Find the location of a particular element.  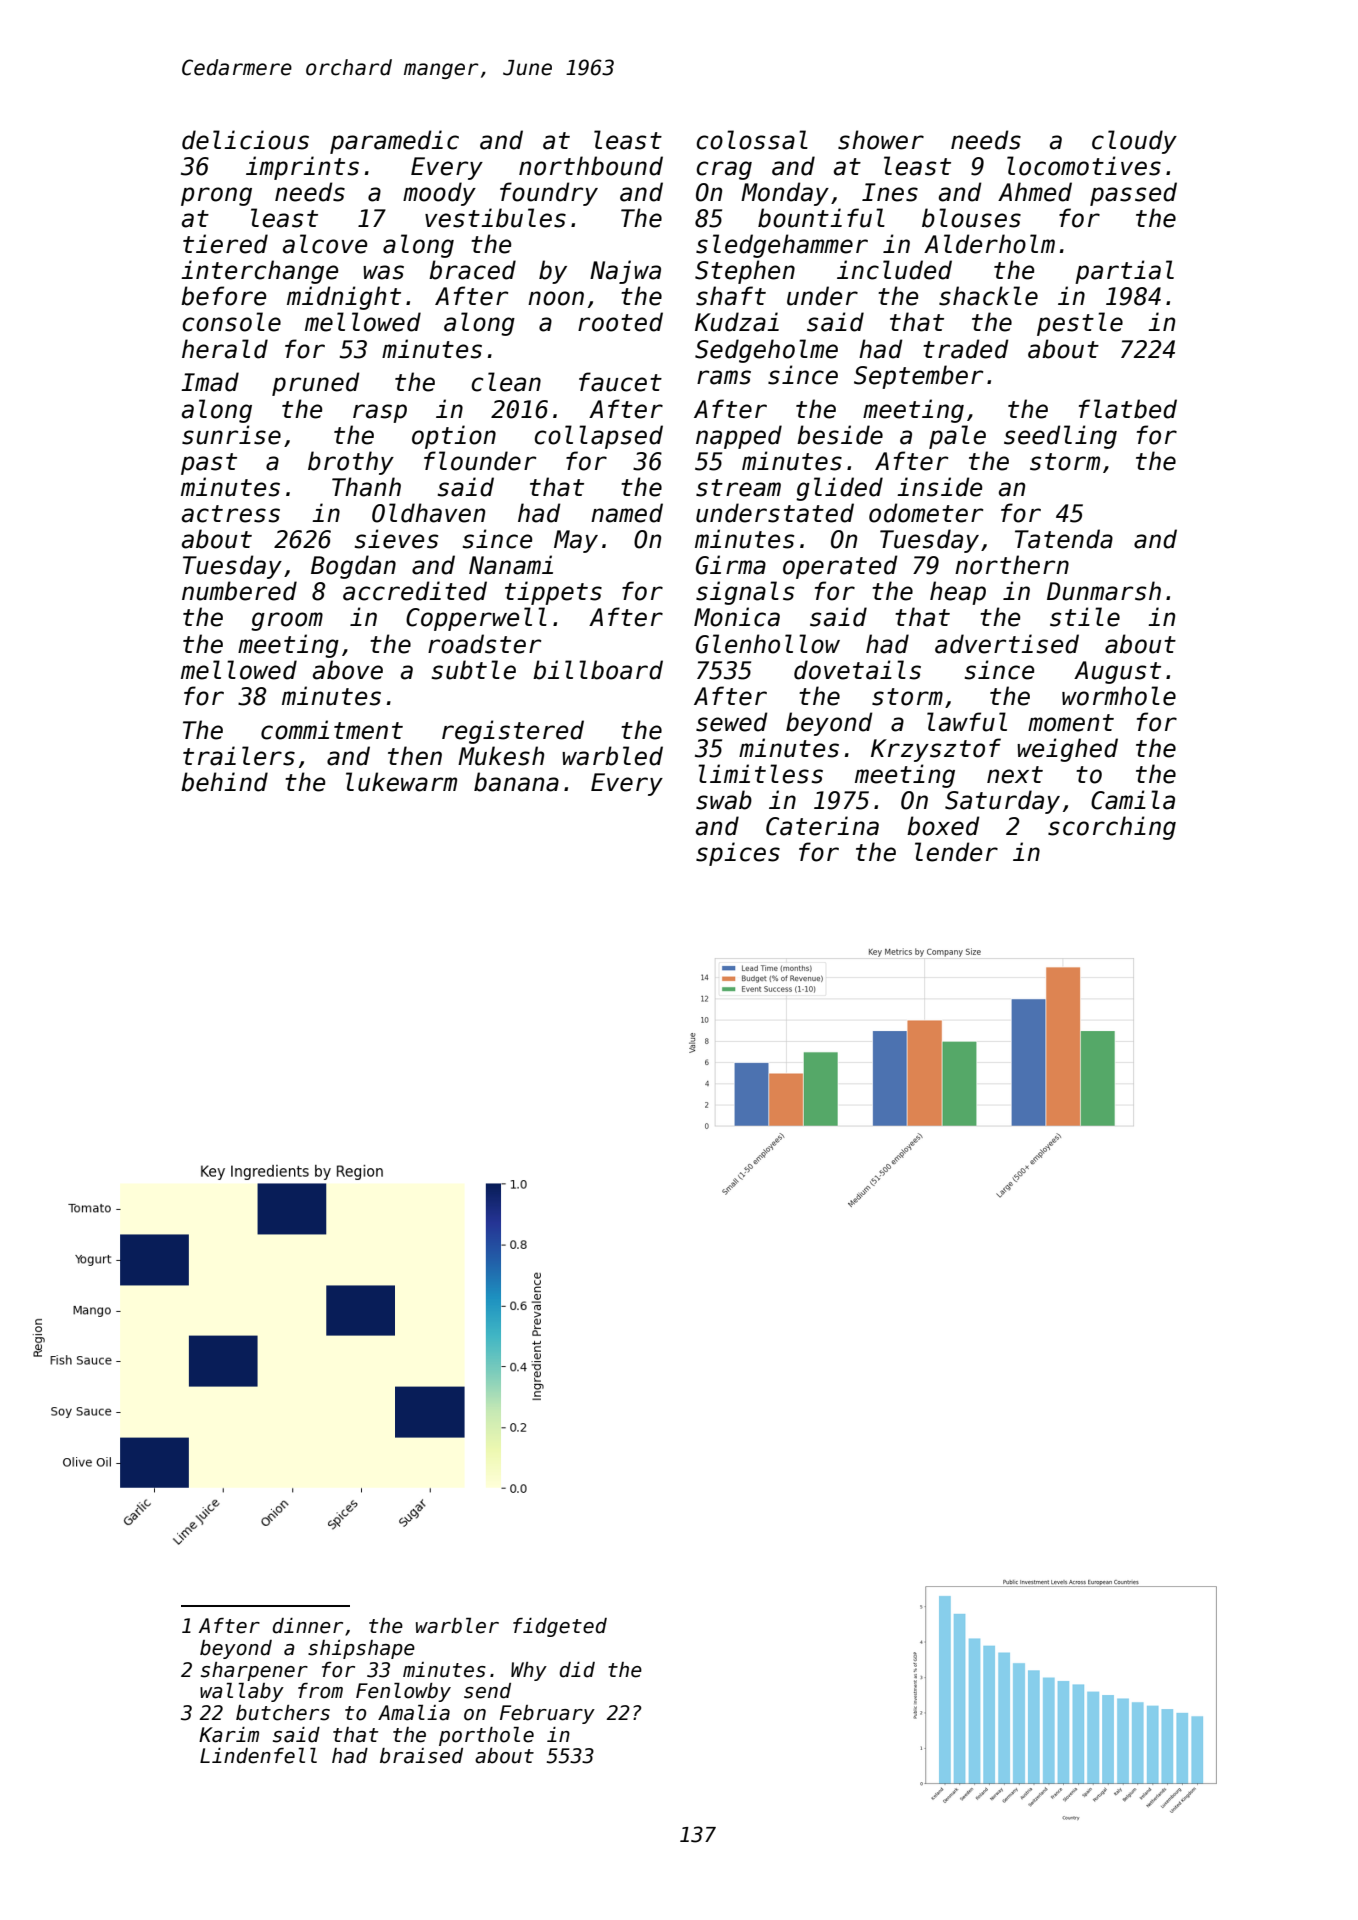

fidgeted is located at coordinates (560, 1627).
